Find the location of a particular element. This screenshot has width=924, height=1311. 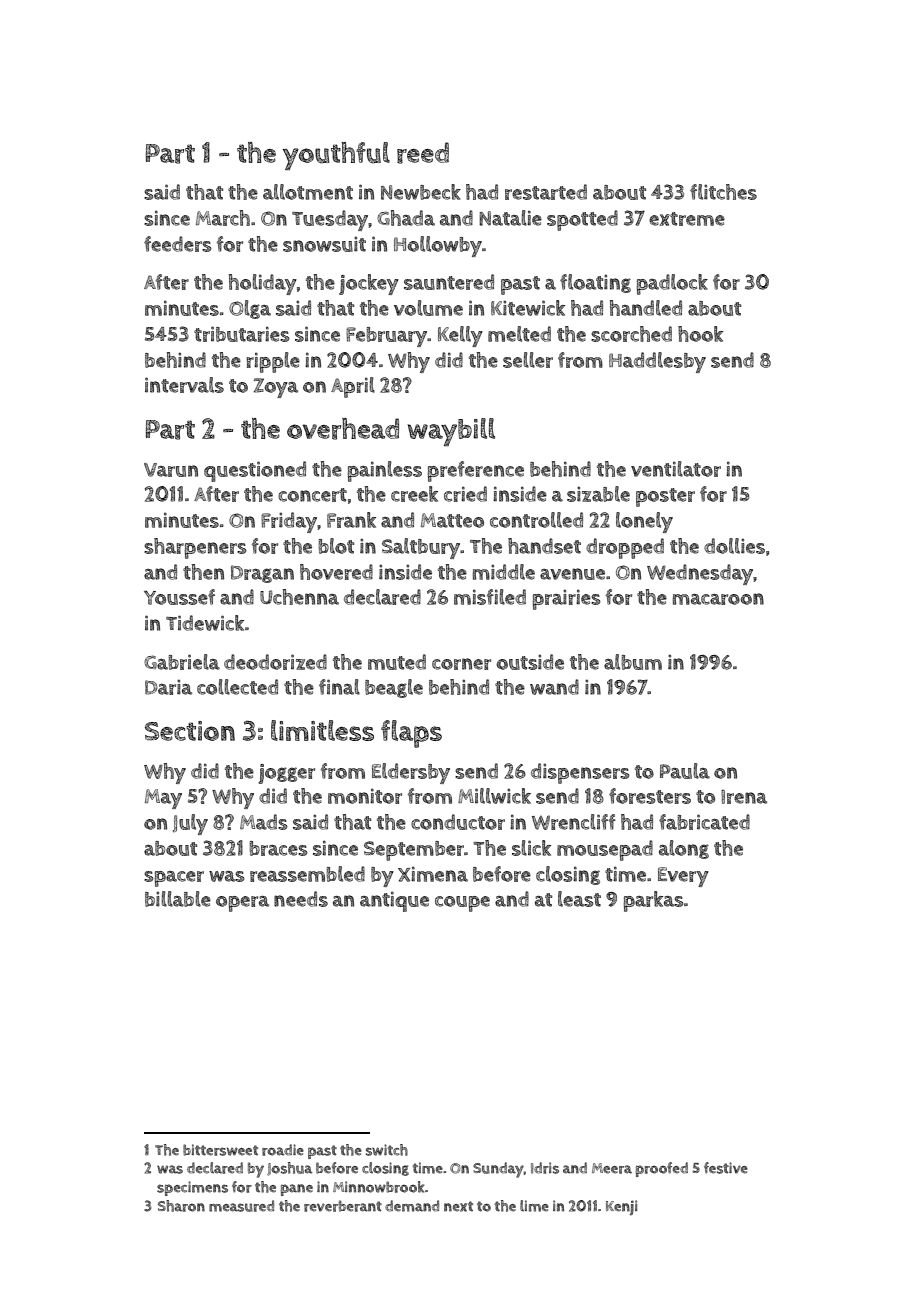

reed is located at coordinates (423, 153).
